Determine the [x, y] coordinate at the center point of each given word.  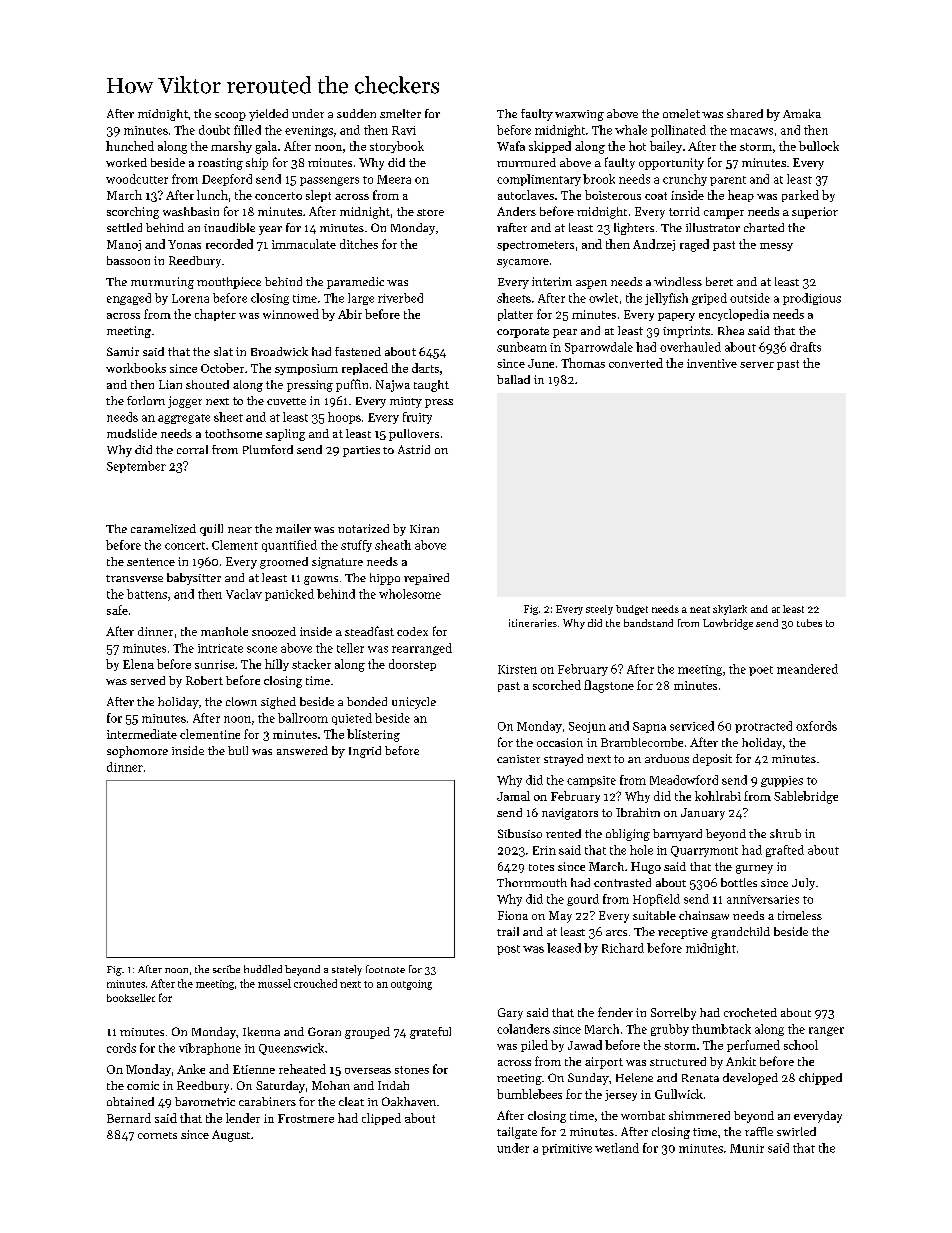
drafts [805, 347]
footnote [385, 969]
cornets [157, 1135]
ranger [826, 1031]
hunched [130, 146]
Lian [170, 384]
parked [800, 196]
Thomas [583, 363]
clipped [381, 1119]
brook [599, 179]
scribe [226, 969]
